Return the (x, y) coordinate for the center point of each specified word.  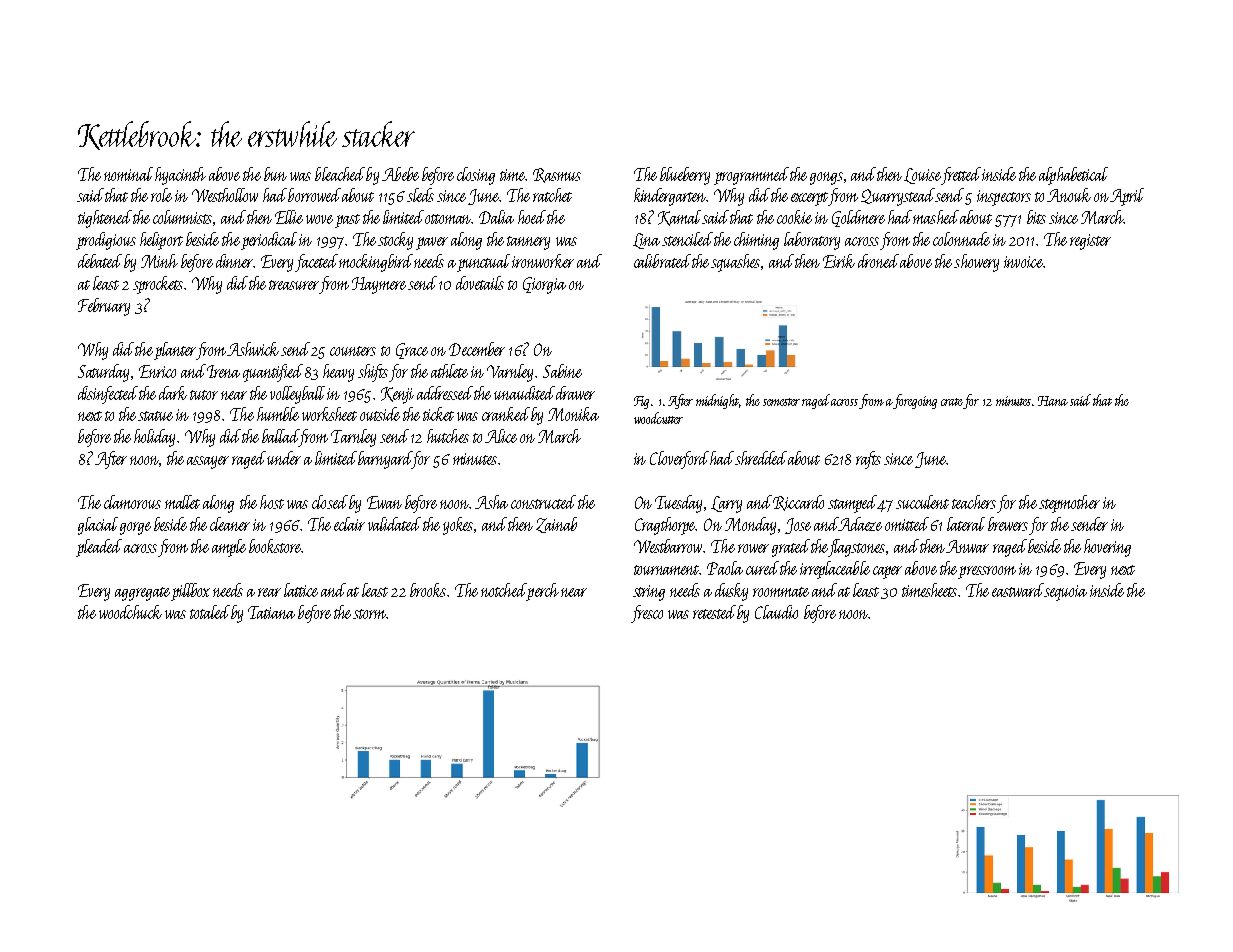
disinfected (108, 395)
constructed (543, 502)
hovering (1107, 548)
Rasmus (557, 175)
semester (781, 402)
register (1090, 242)
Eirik (839, 261)
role (161, 195)
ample (229, 548)
